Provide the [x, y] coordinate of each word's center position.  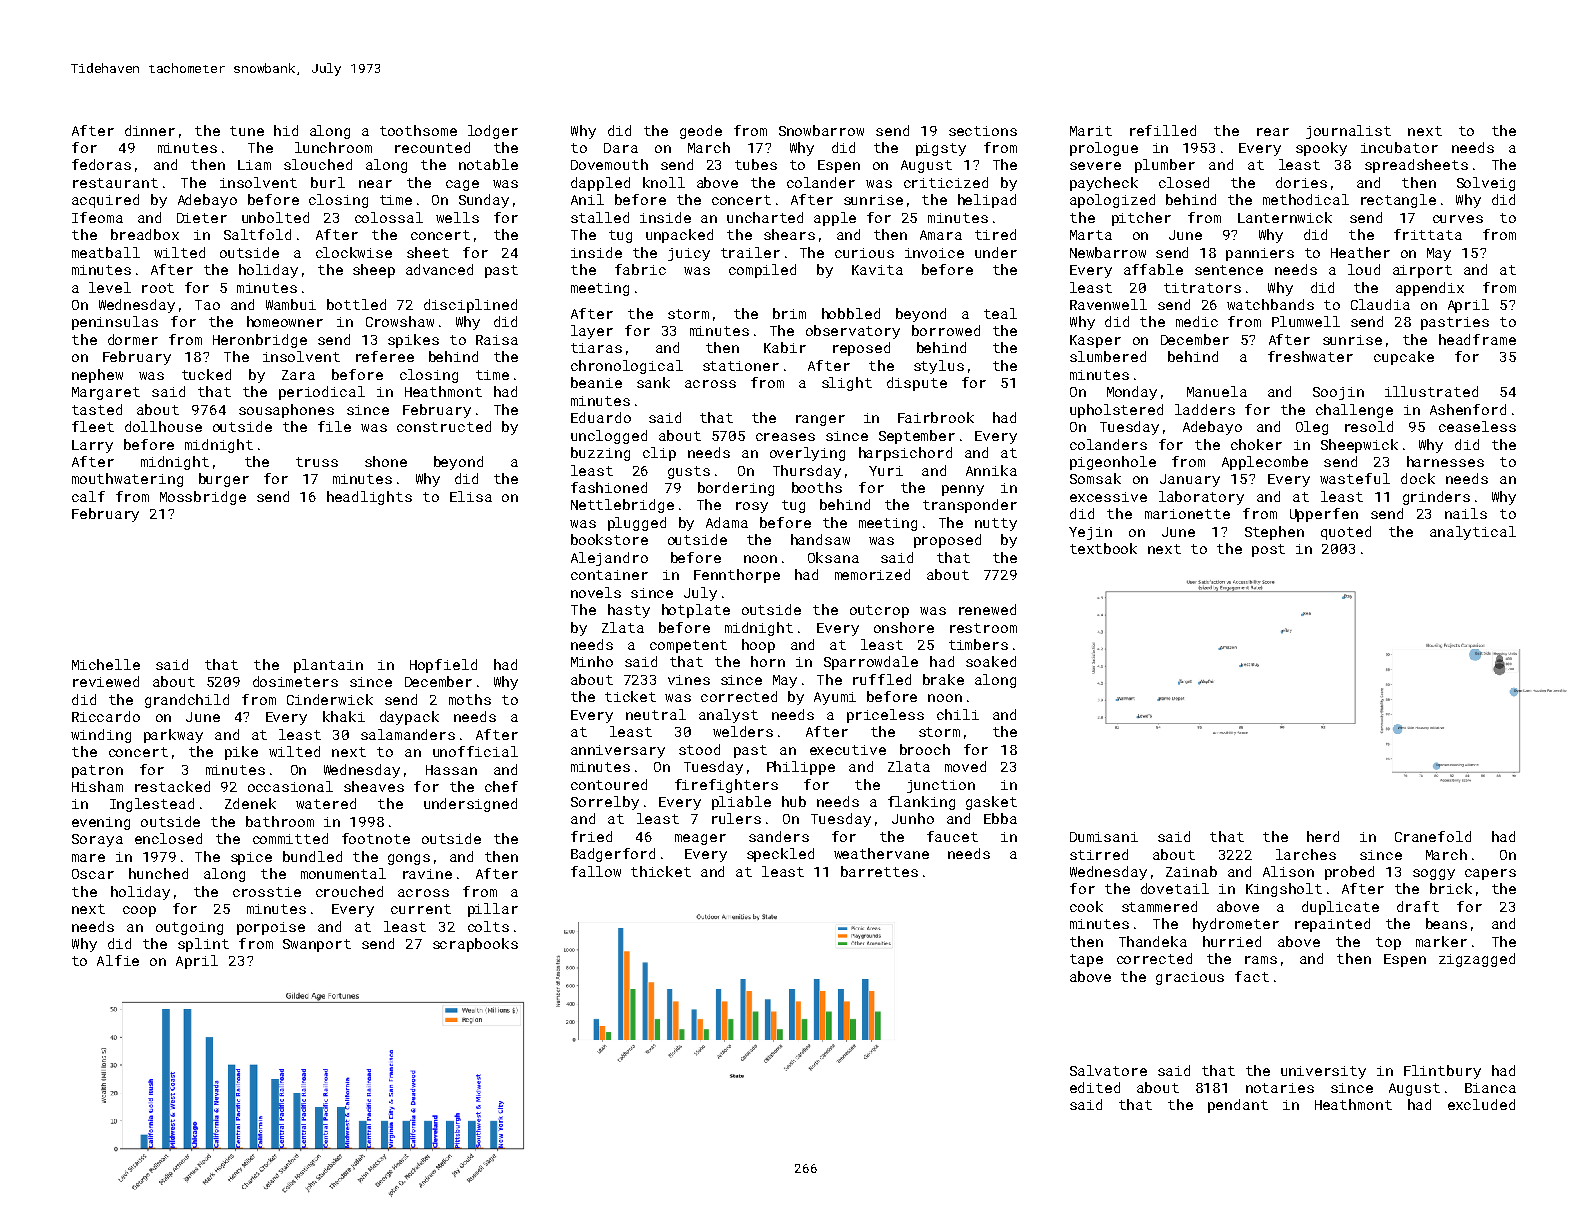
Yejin [1090, 533]
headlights [369, 498]
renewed [987, 609]
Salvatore [1108, 1070]
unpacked [679, 236]
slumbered [1108, 356]
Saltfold [257, 234]
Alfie [118, 960]
